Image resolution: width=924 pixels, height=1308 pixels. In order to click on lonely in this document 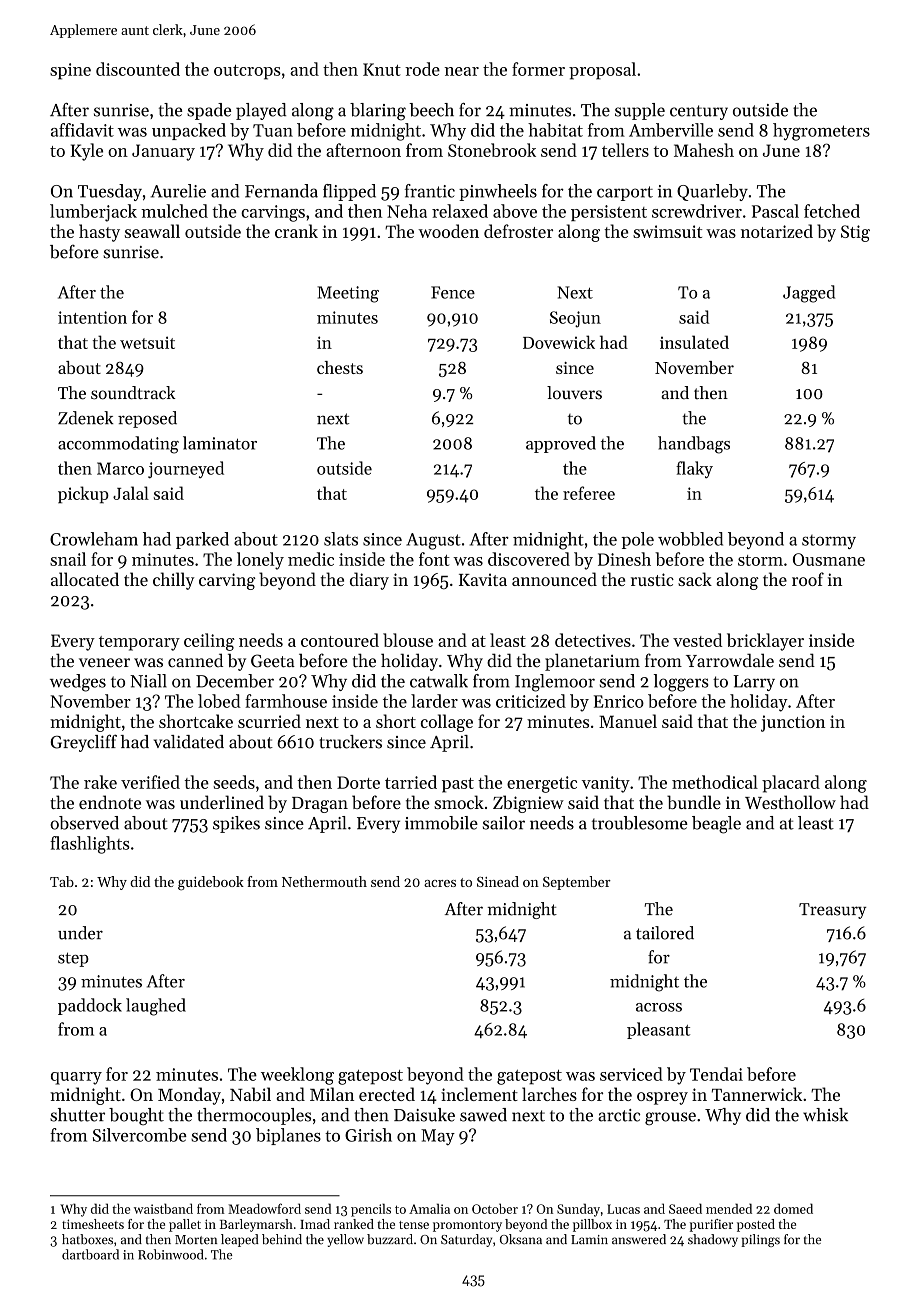, I will do `click(260, 561)`.
